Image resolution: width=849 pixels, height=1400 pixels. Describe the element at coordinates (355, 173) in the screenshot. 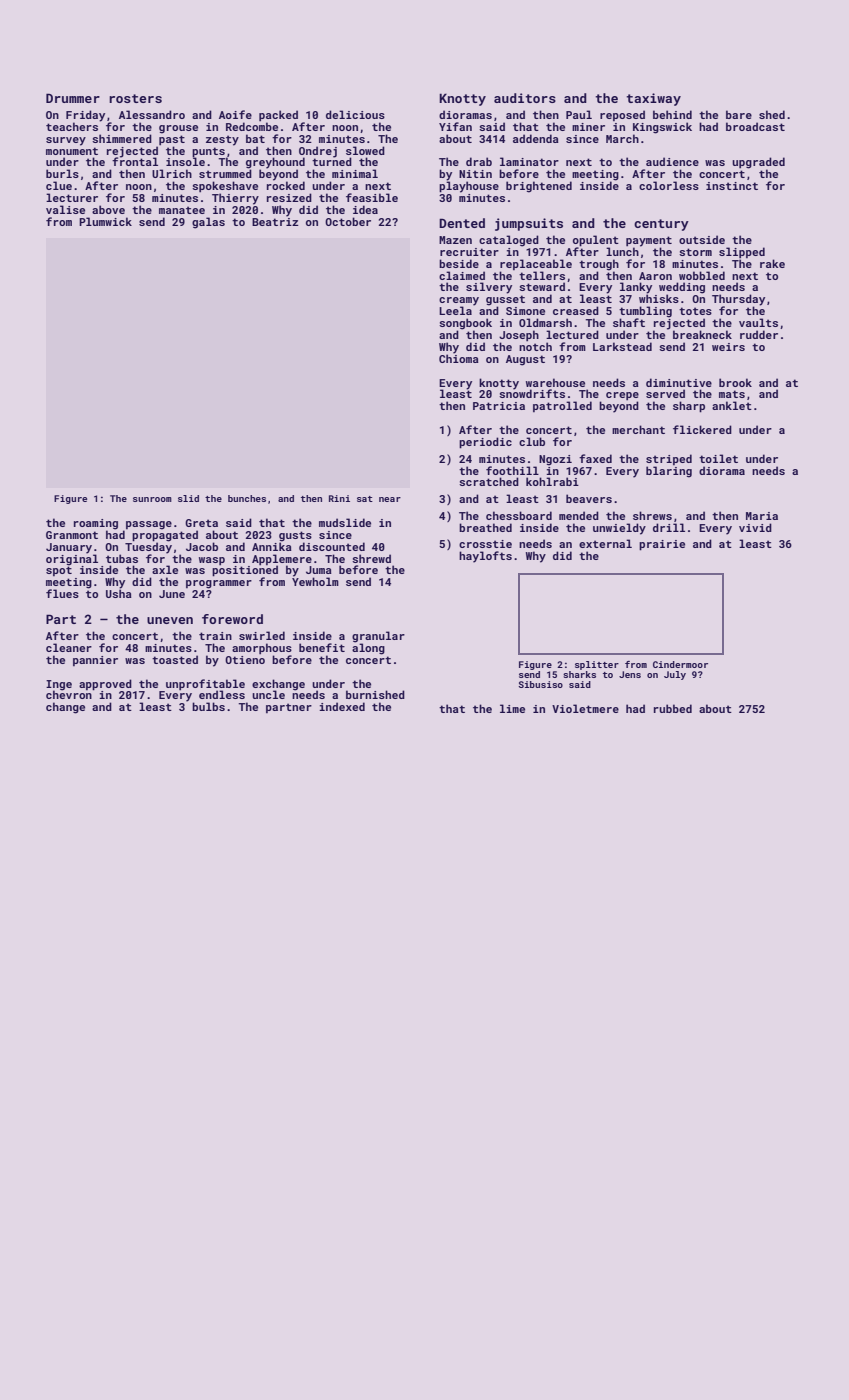

I see `minimal` at that location.
